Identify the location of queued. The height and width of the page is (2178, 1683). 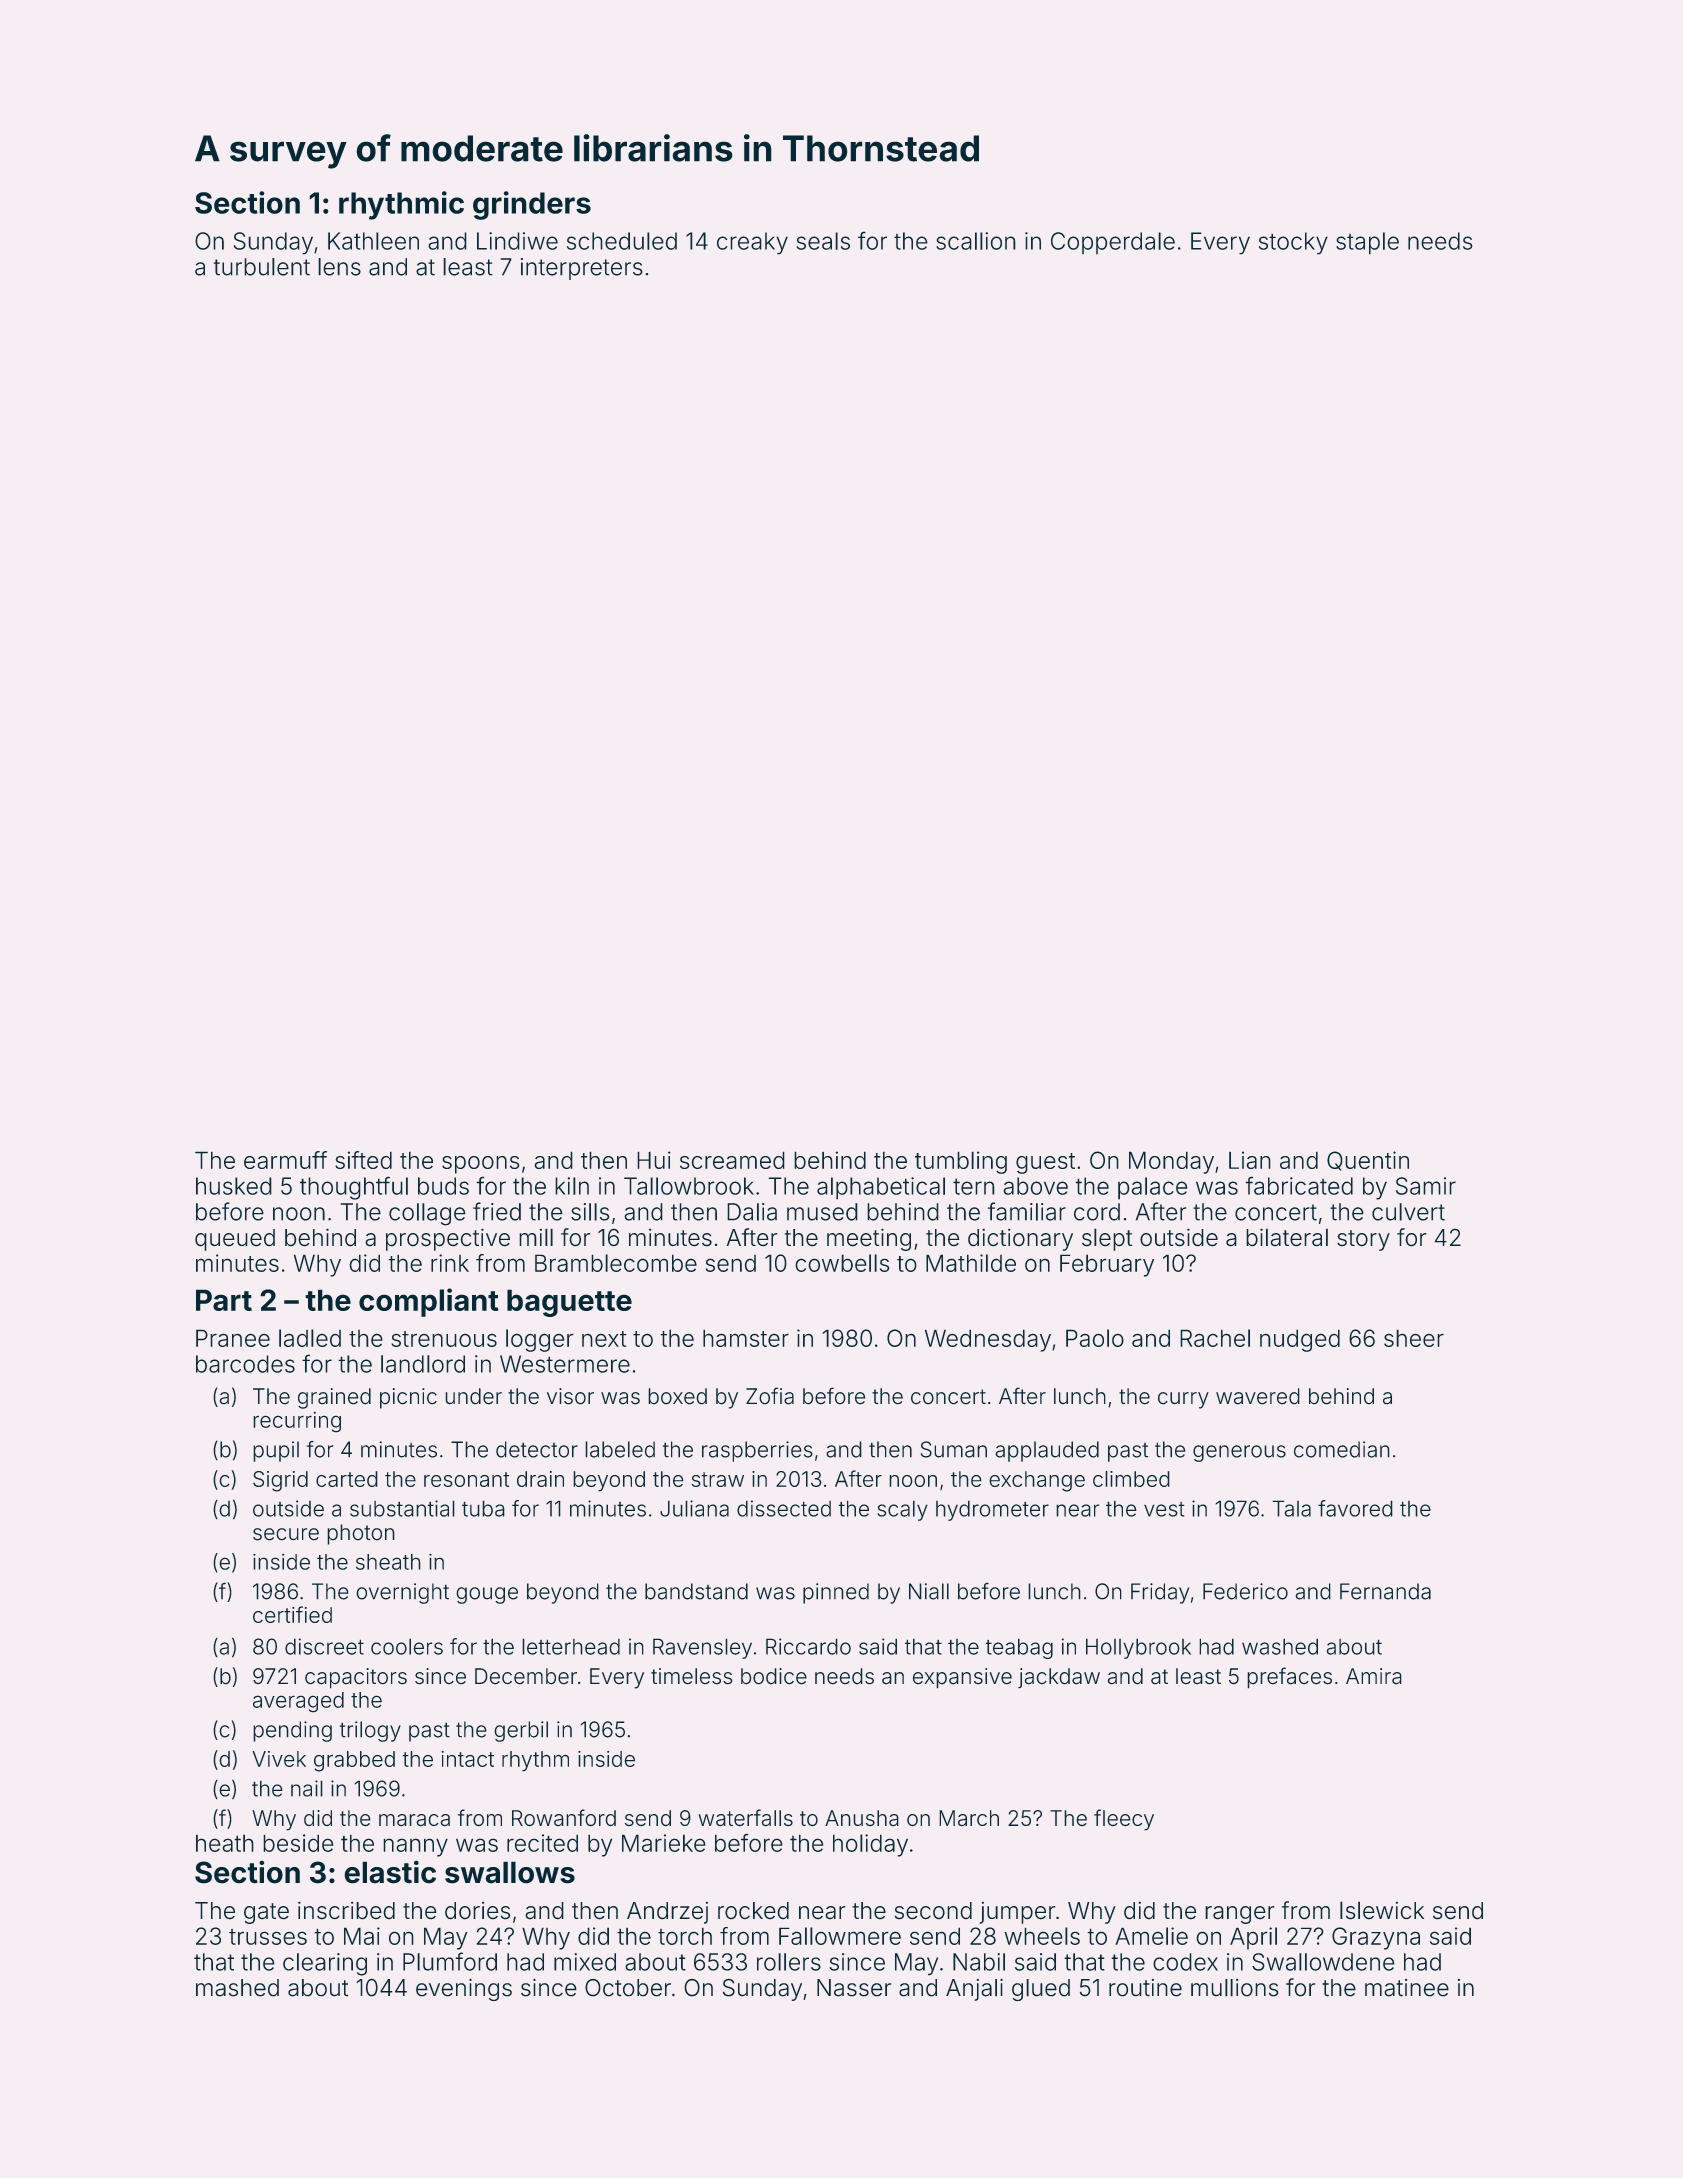
(235, 1240).
